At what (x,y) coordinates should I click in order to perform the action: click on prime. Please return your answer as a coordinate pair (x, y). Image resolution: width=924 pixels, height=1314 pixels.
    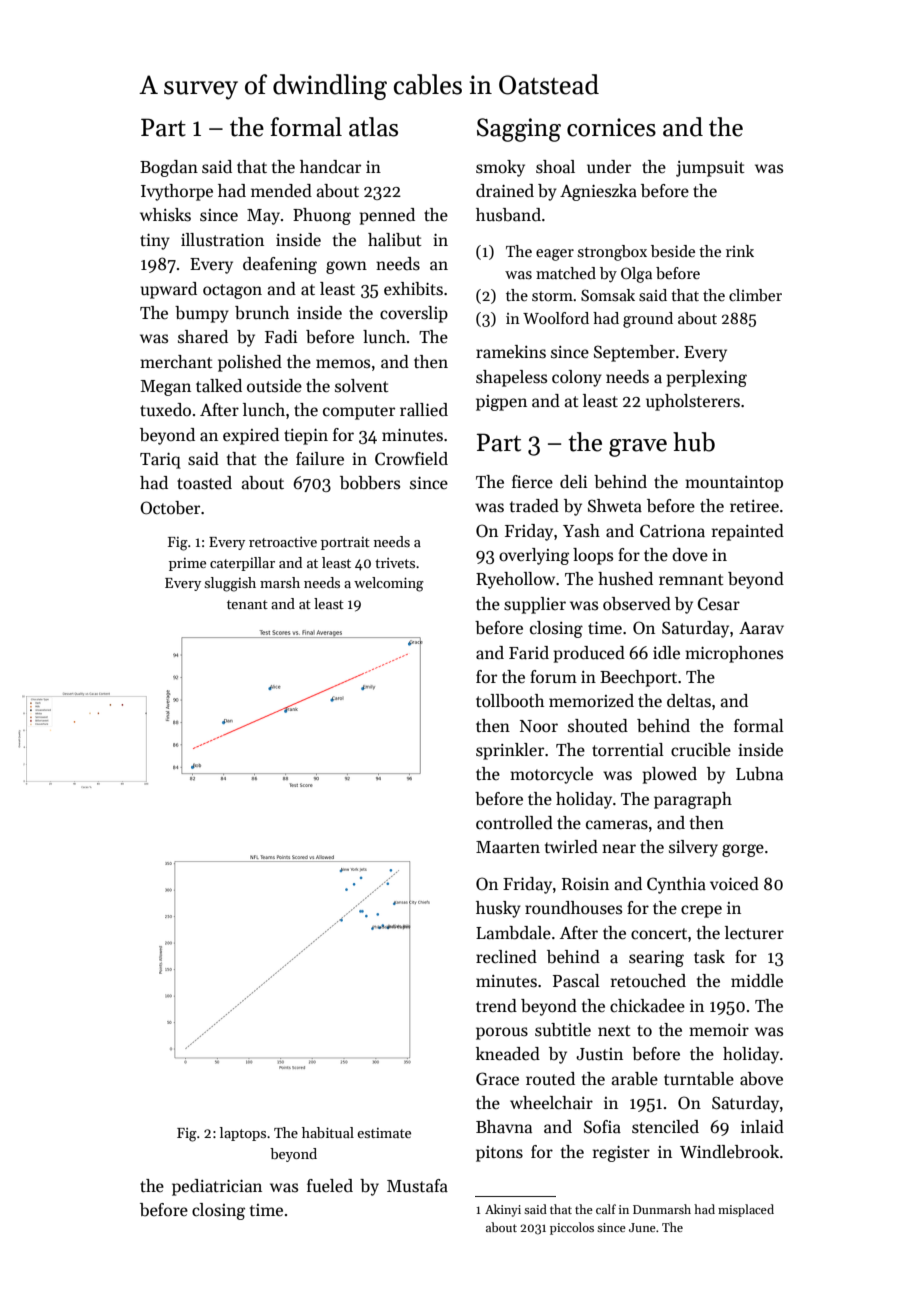
    Looking at the image, I should click on (187, 564).
